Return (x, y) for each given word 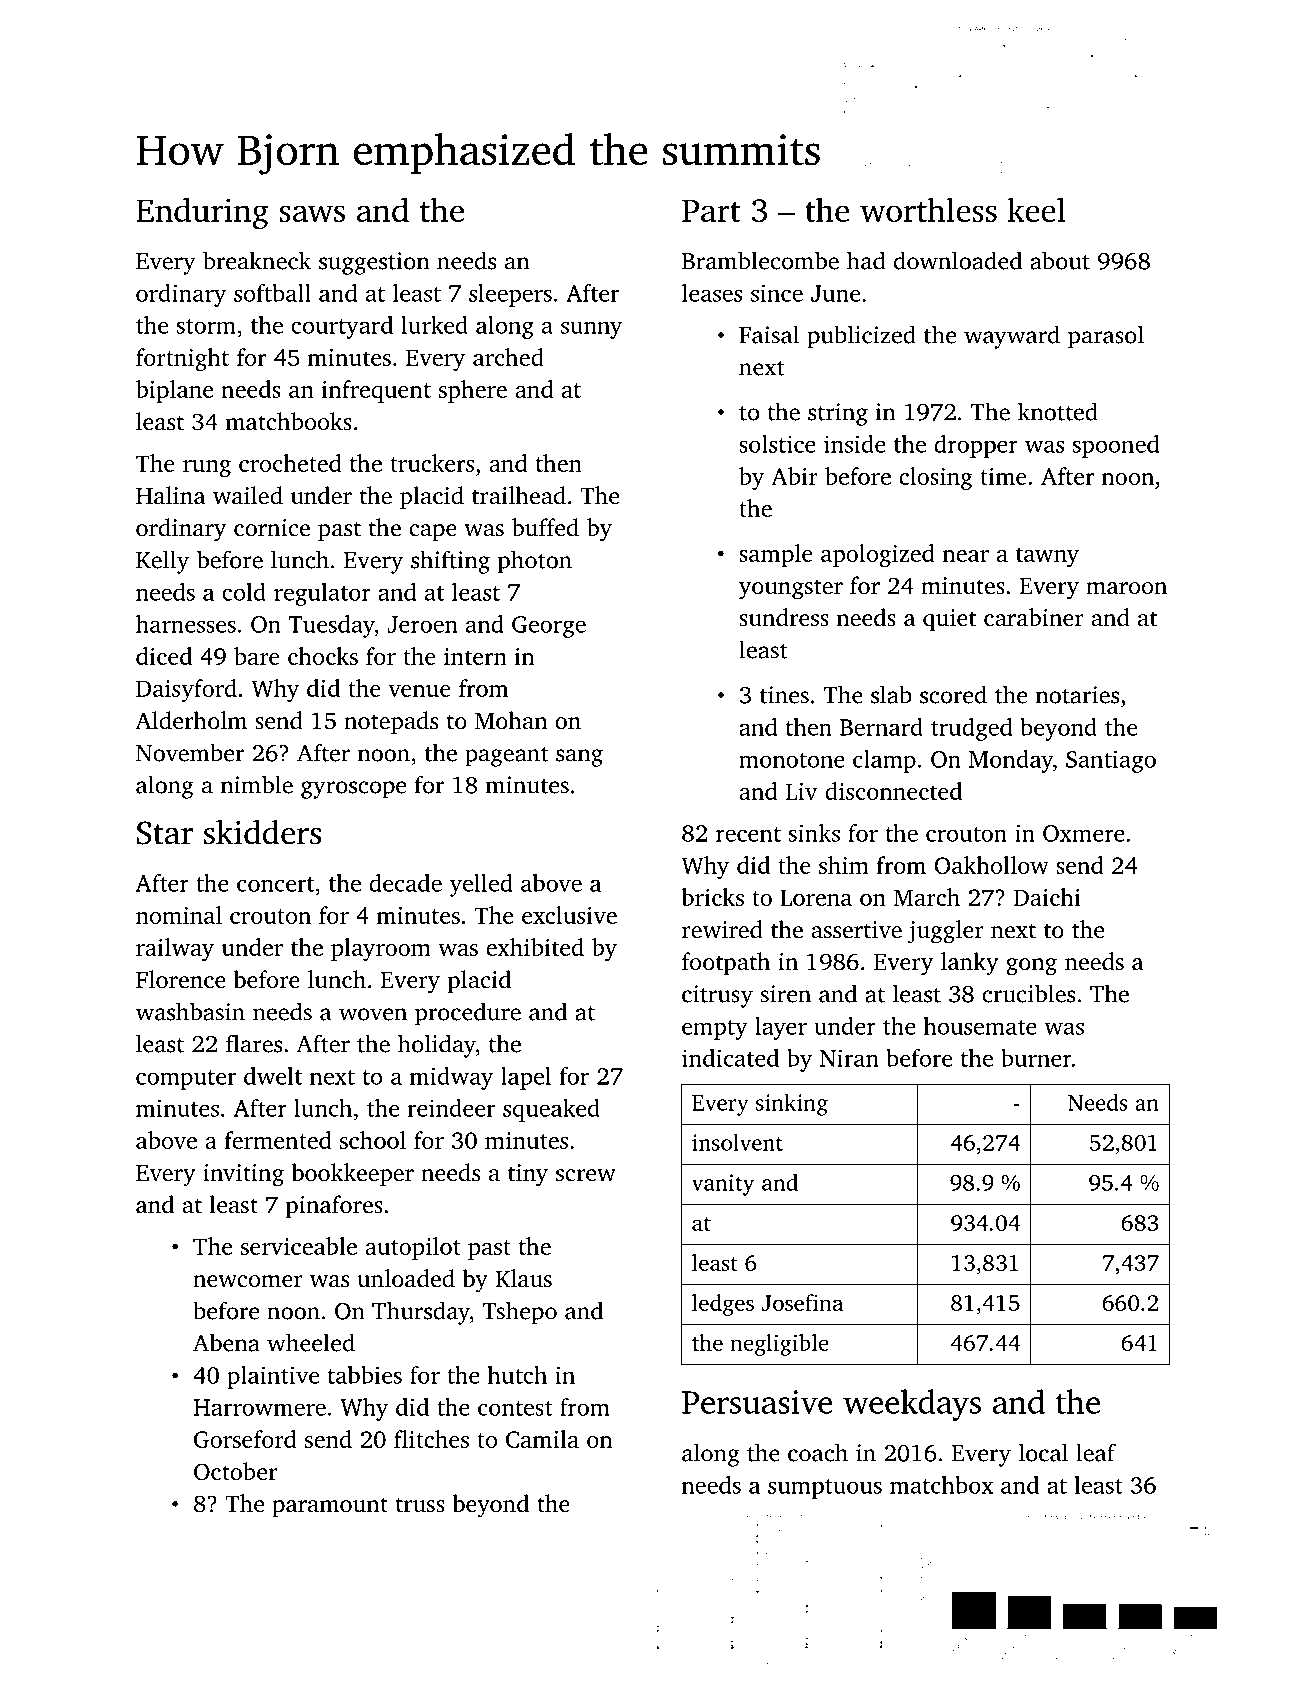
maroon (1126, 588)
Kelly (162, 562)
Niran (849, 1058)
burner (1036, 1058)
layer (781, 1028)
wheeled (311, 1342)
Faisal (769, 334)
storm (206, 326)
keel (1036, 209)
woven (373, 1014)
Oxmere (1084, 833)
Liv (801, 791)
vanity (723, 1185)
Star (165, 833)
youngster (791, 589)
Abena (226, 1342)
